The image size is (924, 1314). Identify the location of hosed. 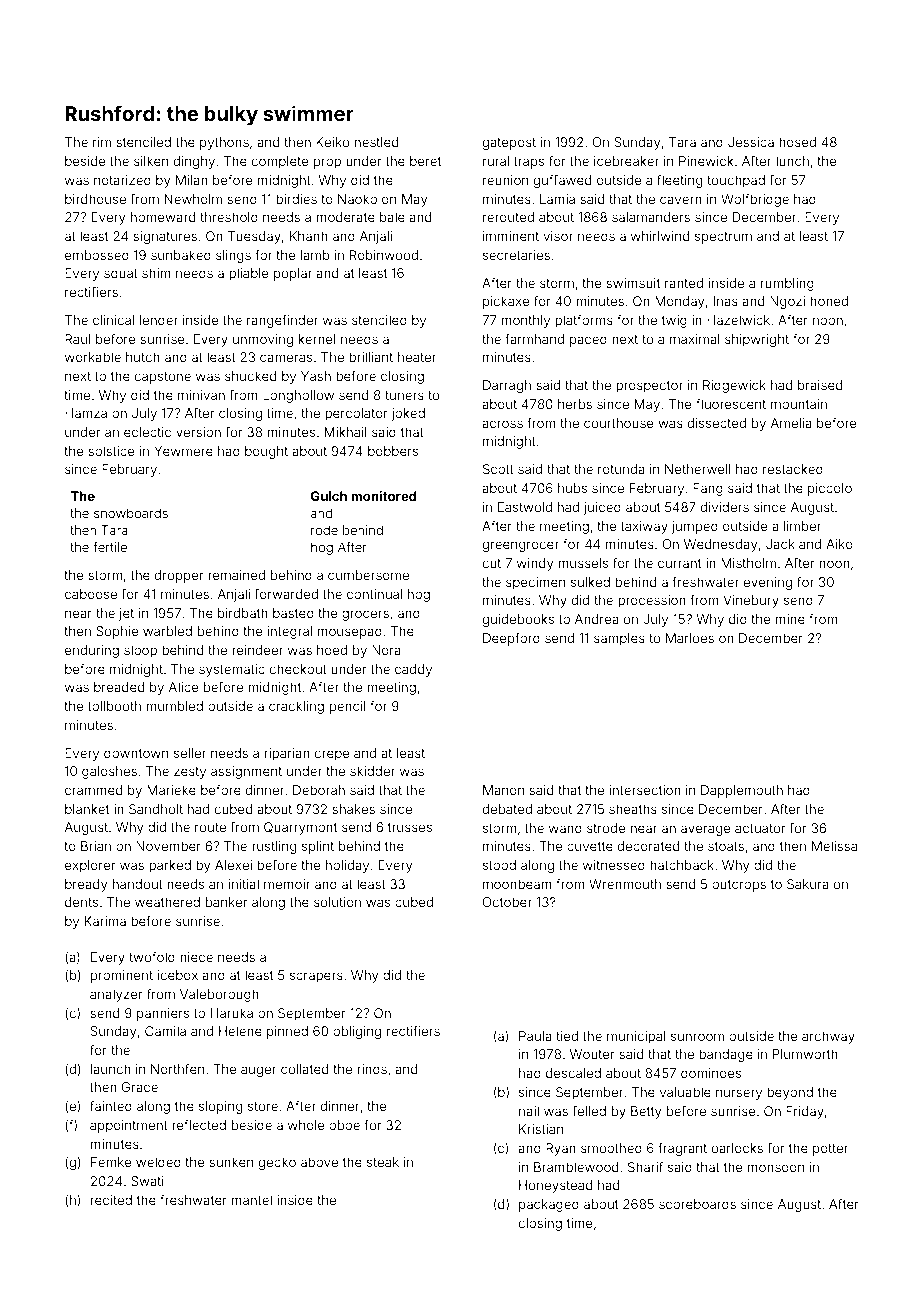
(797, 142).
